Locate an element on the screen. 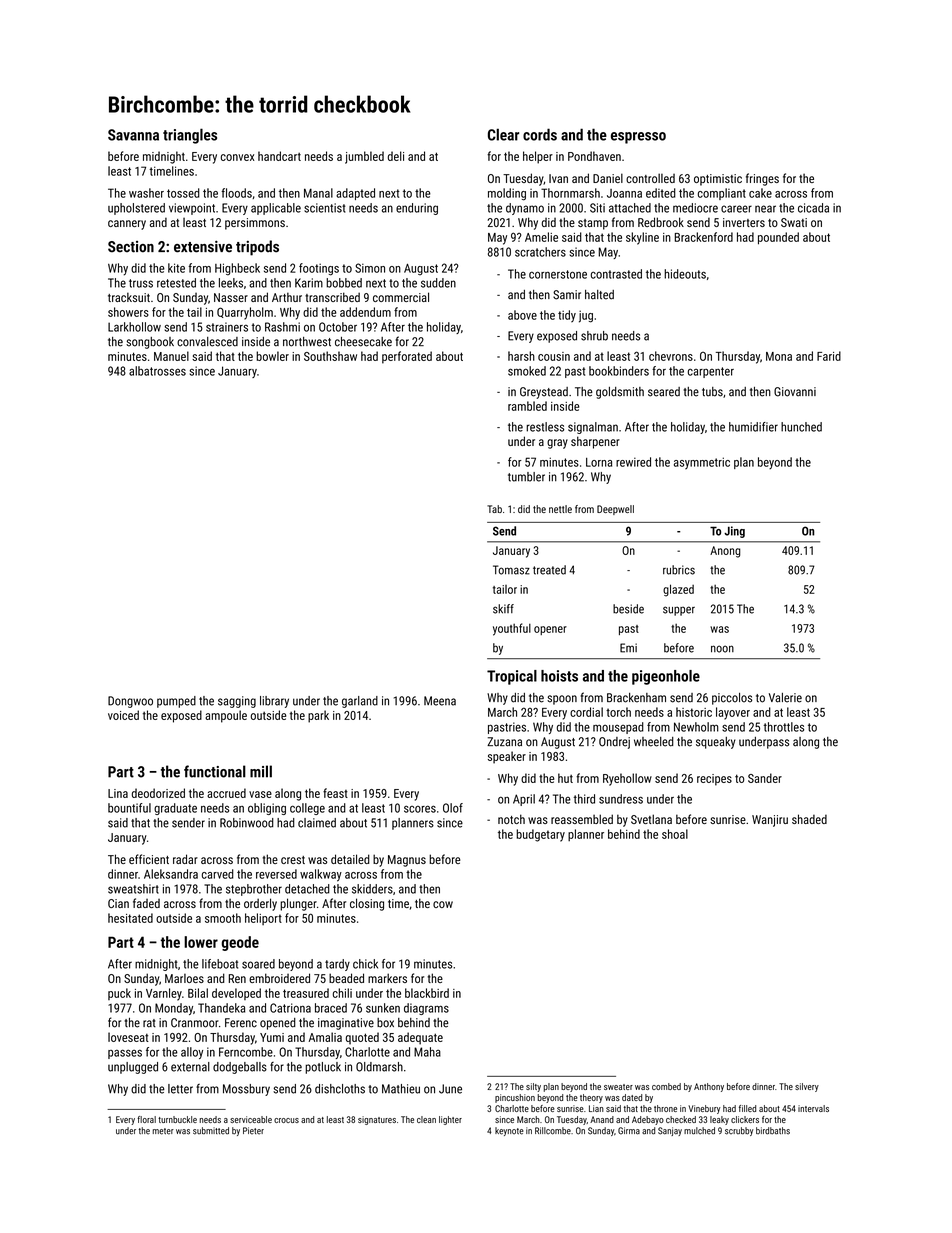 This screenshot has width=952, height=1233. Sander is located at coordinates (765, 778).
